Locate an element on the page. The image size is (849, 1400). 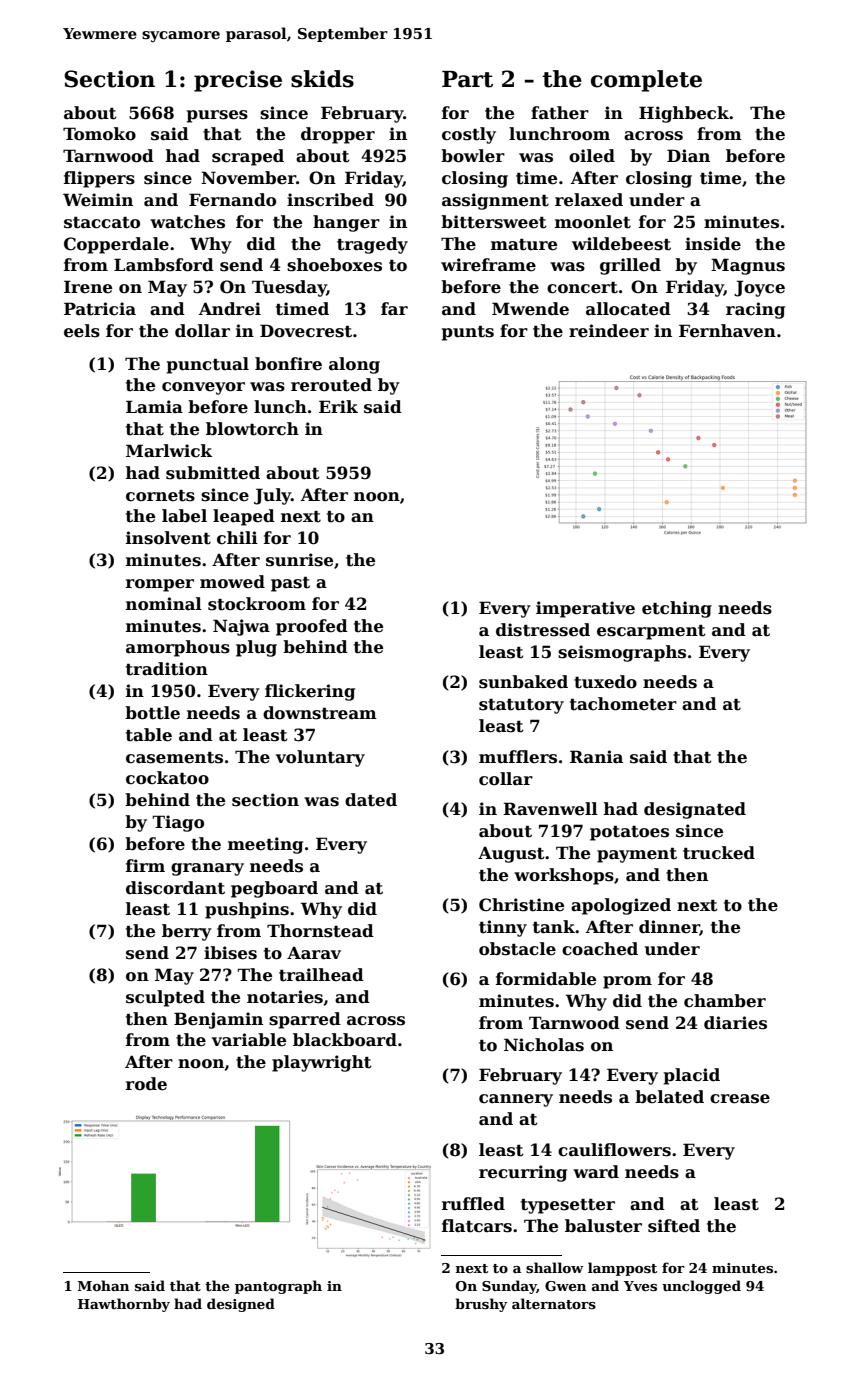
firm is located at coordinates (145, 865).
